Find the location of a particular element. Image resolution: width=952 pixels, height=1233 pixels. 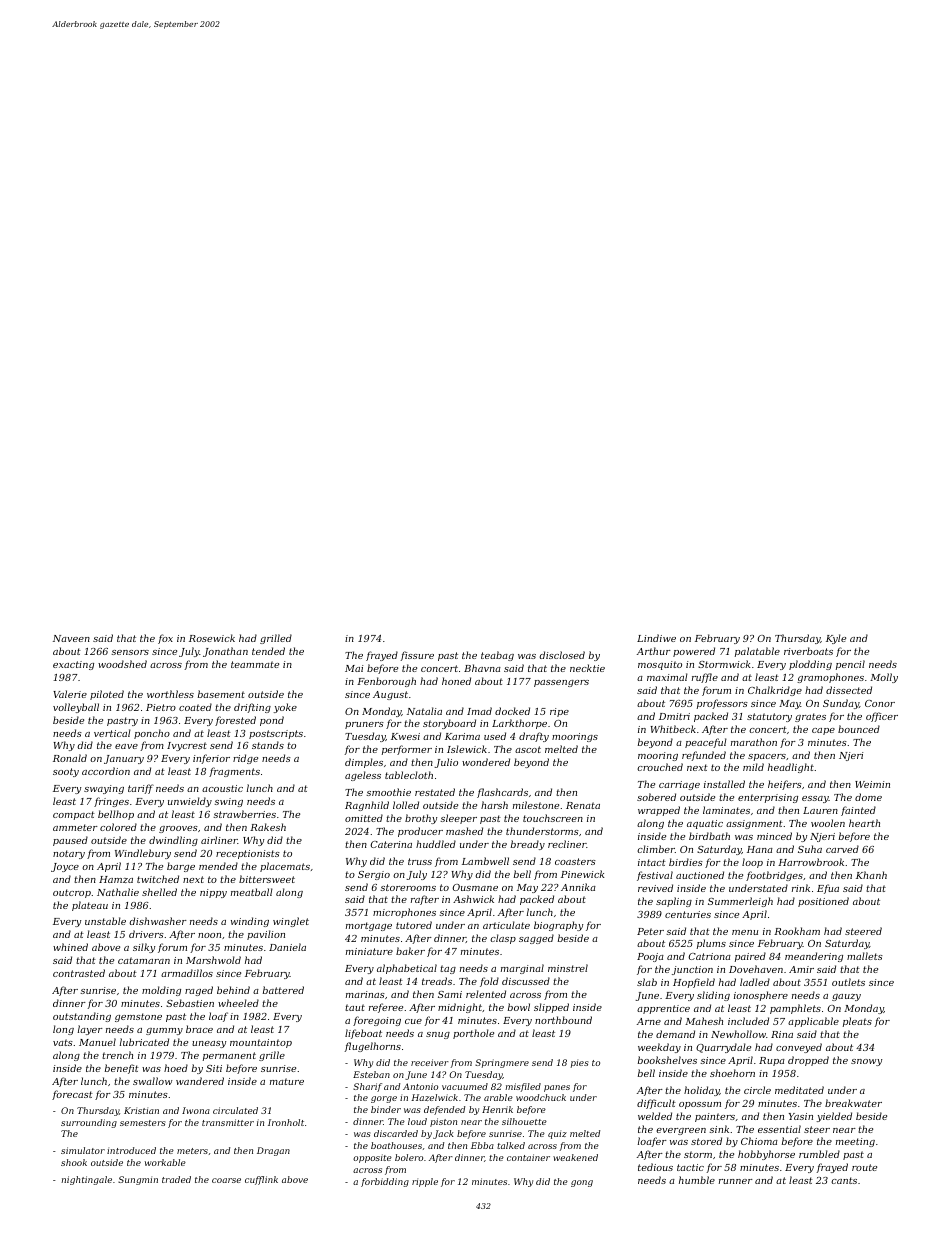

Sami is located at coordinates (450, 994).
